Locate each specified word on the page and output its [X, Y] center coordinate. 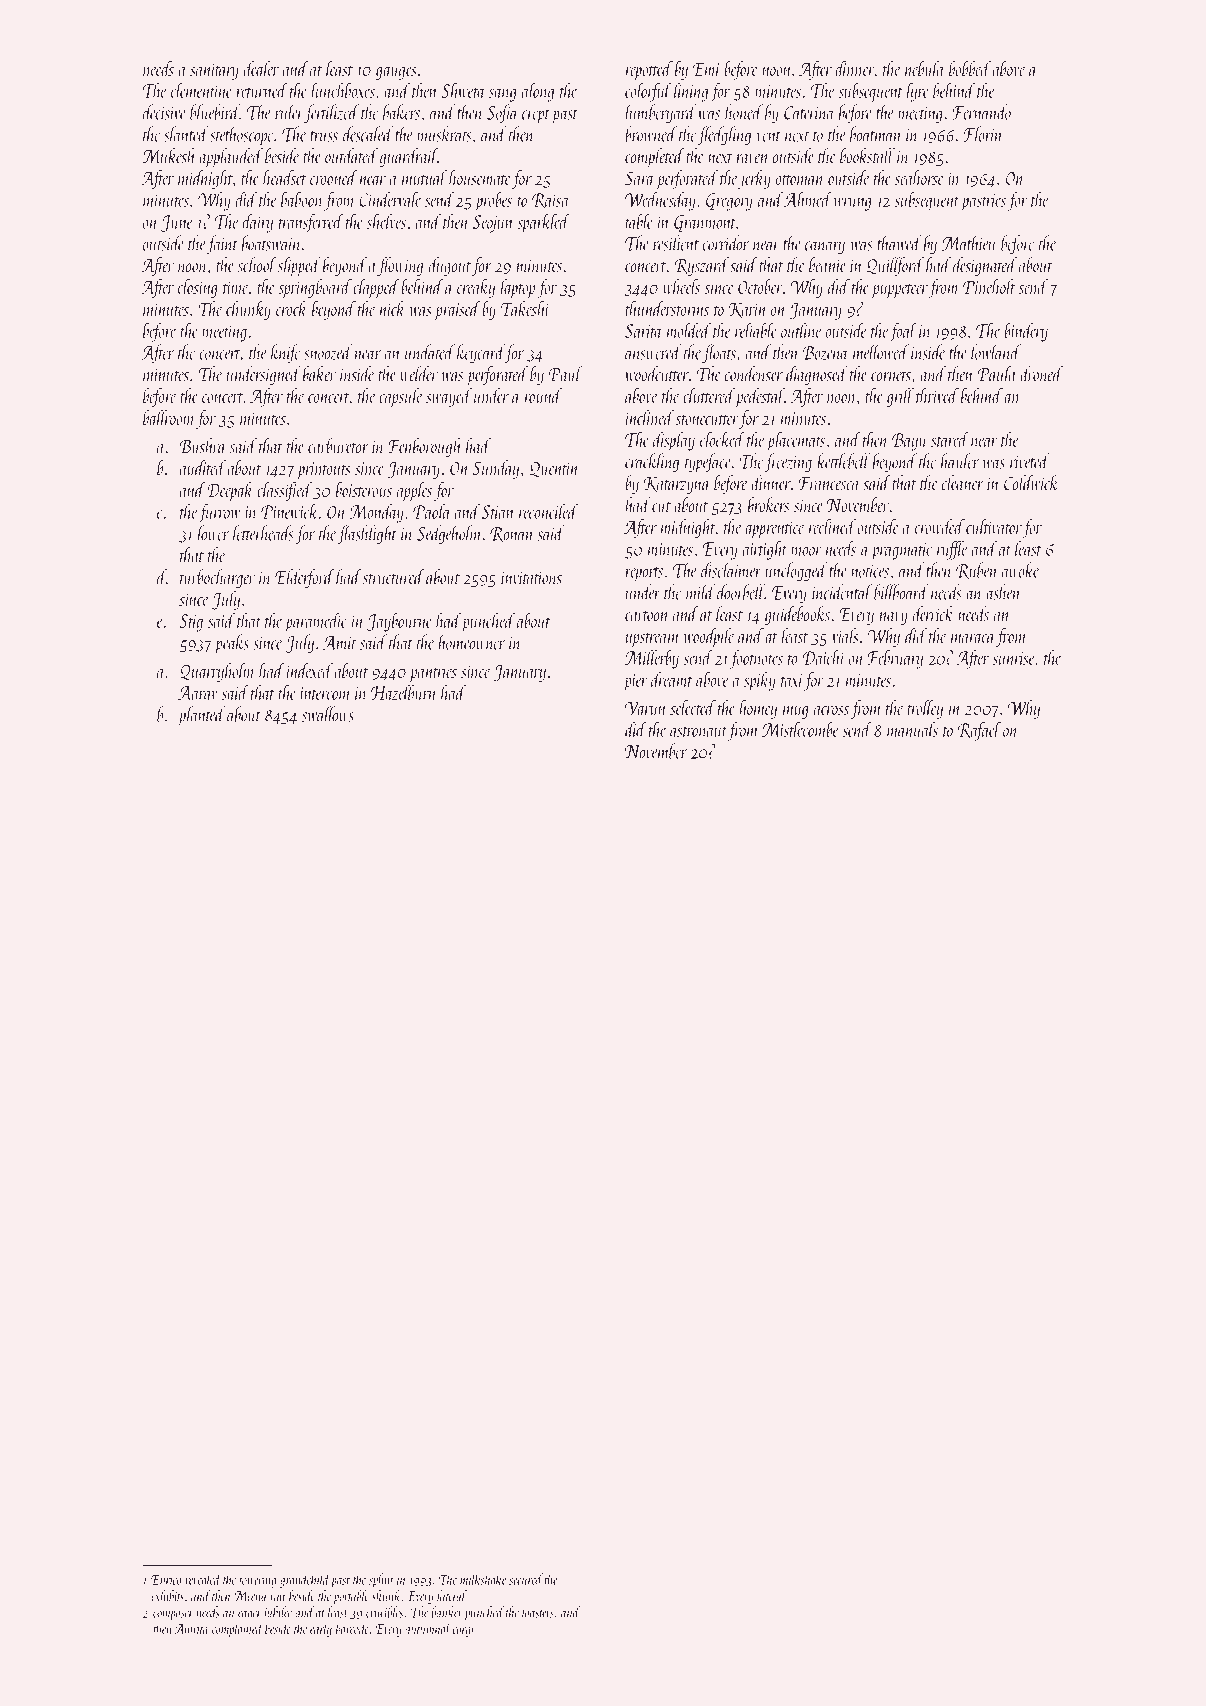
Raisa [551, 201]
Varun [645, 708]
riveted [1030, 461]
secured [526, 1579]
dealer [261, 68]
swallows [328, 714]
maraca [973, 638]
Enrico [166, 1580]
